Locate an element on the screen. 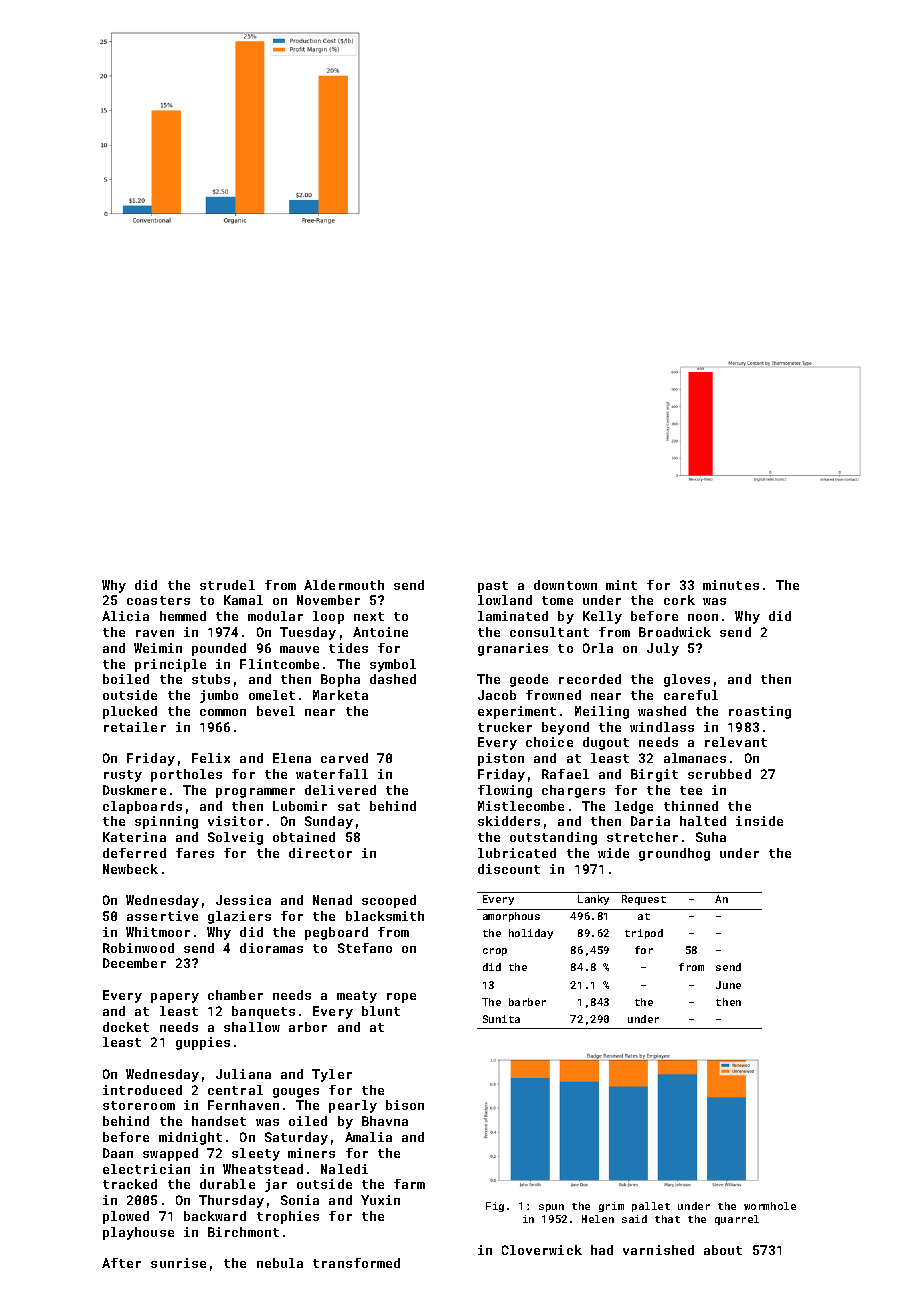 This screenshot has height=1316, width=908. minutes is located at coordinates (731, 585).
